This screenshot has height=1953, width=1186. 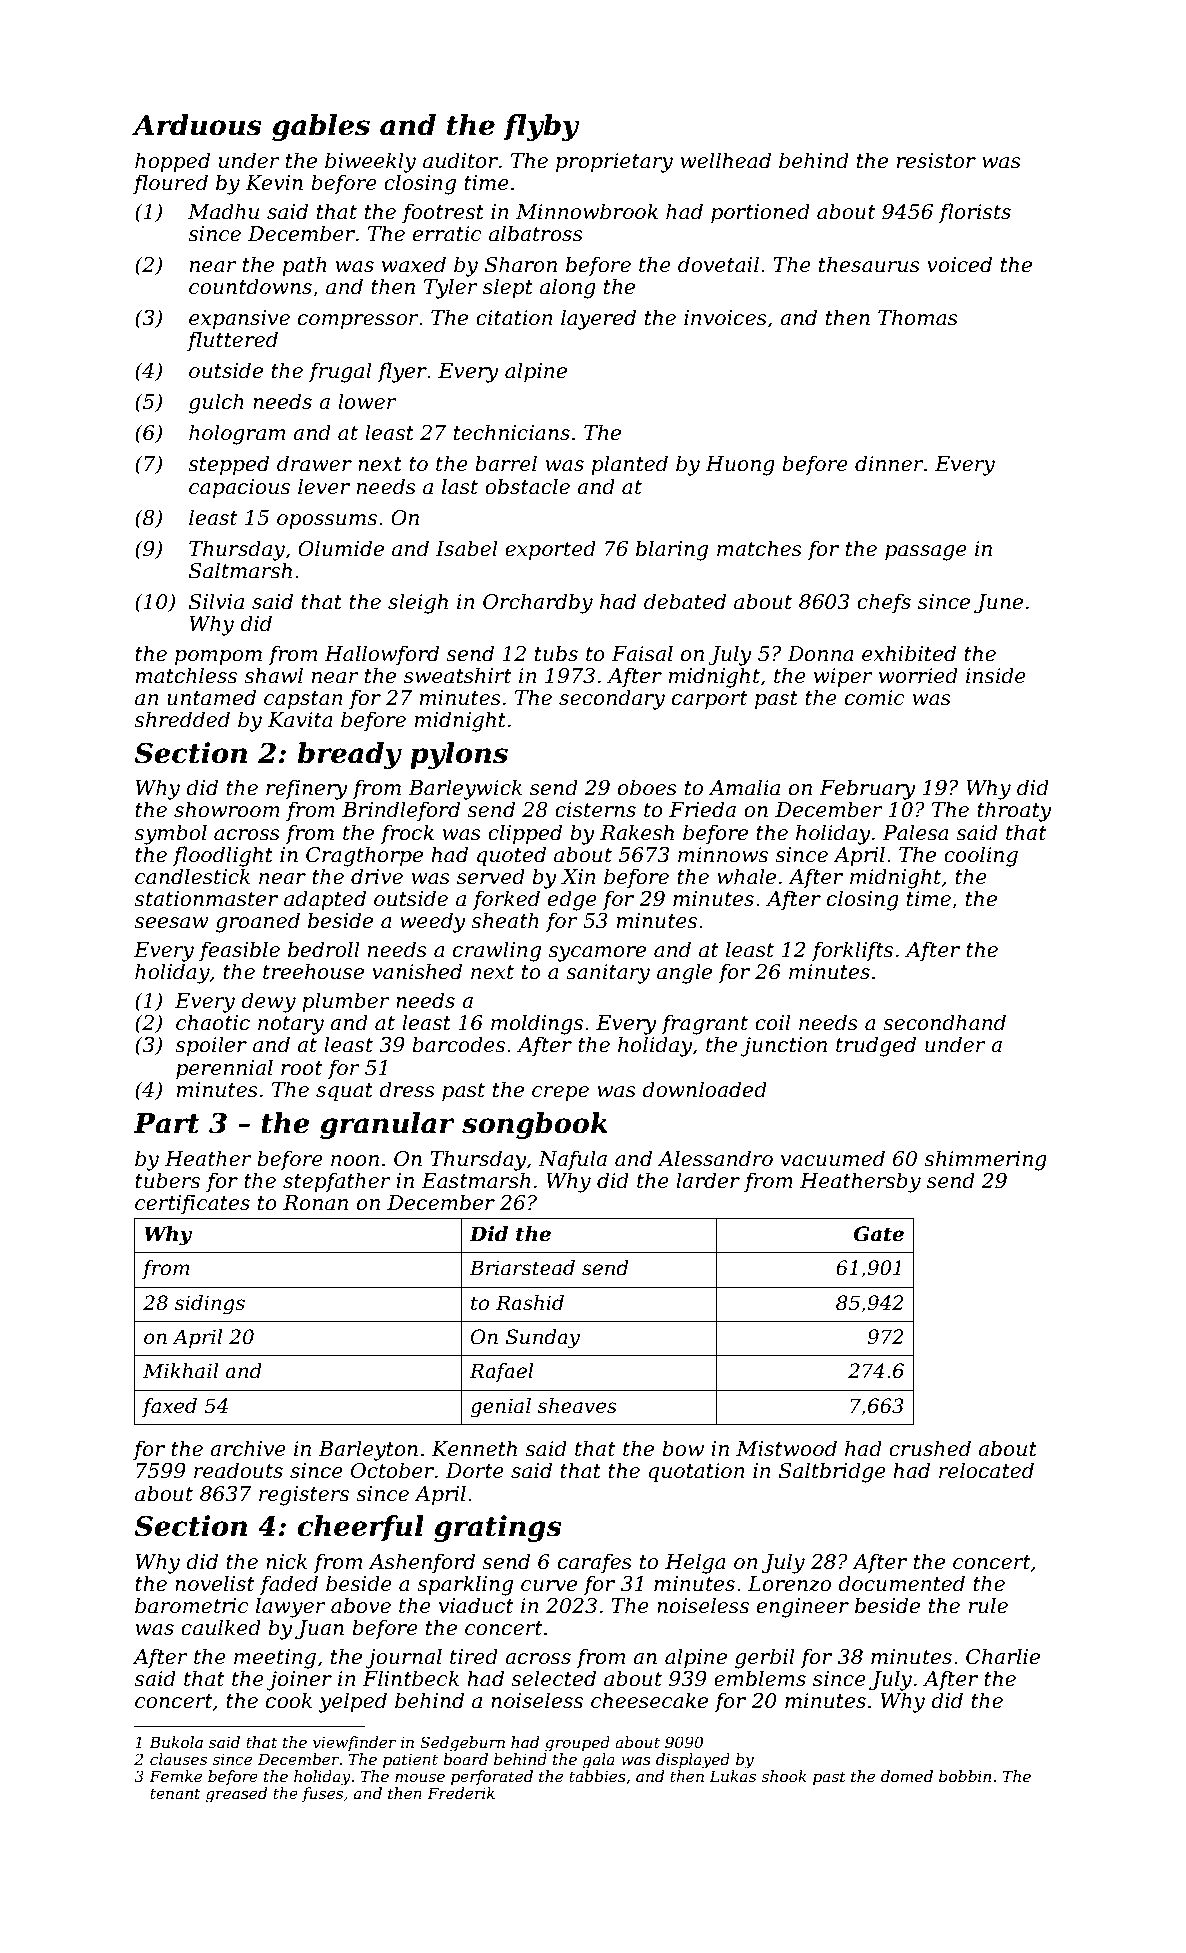 What do you see at coordinates (176, 1742) in the screenshot?
I see `Bukola` at bounding box center [176, 1742].
